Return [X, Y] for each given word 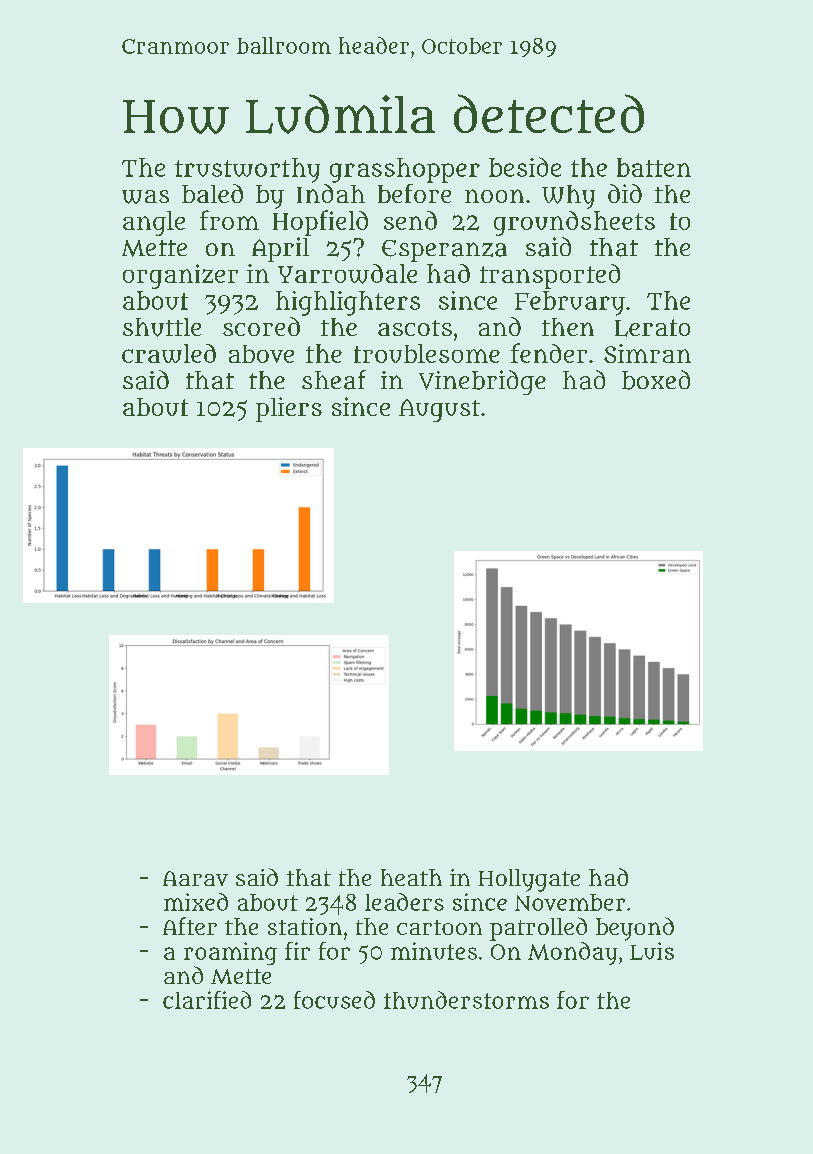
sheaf [334, 380]
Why [568, 197]
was [145, 197]
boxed [656, 380]
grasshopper [405, 170]
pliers [289, 409]
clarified [207, 1000]
